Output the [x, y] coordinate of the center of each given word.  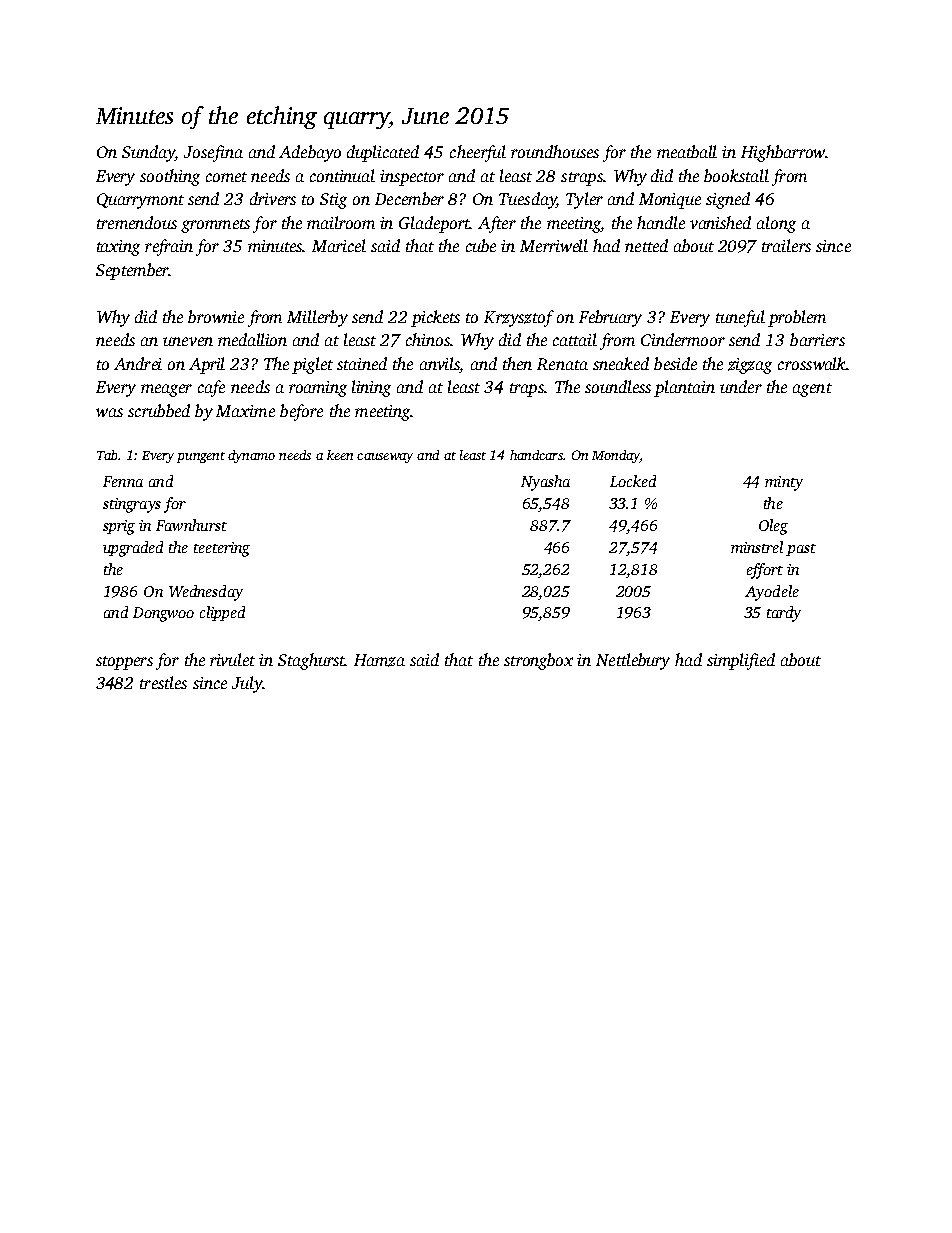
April [207, 365]
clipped [222, 613]
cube [481, 245]
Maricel [339, 245]
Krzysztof [519, 318]
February [610, 318]
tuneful [740, 318]
